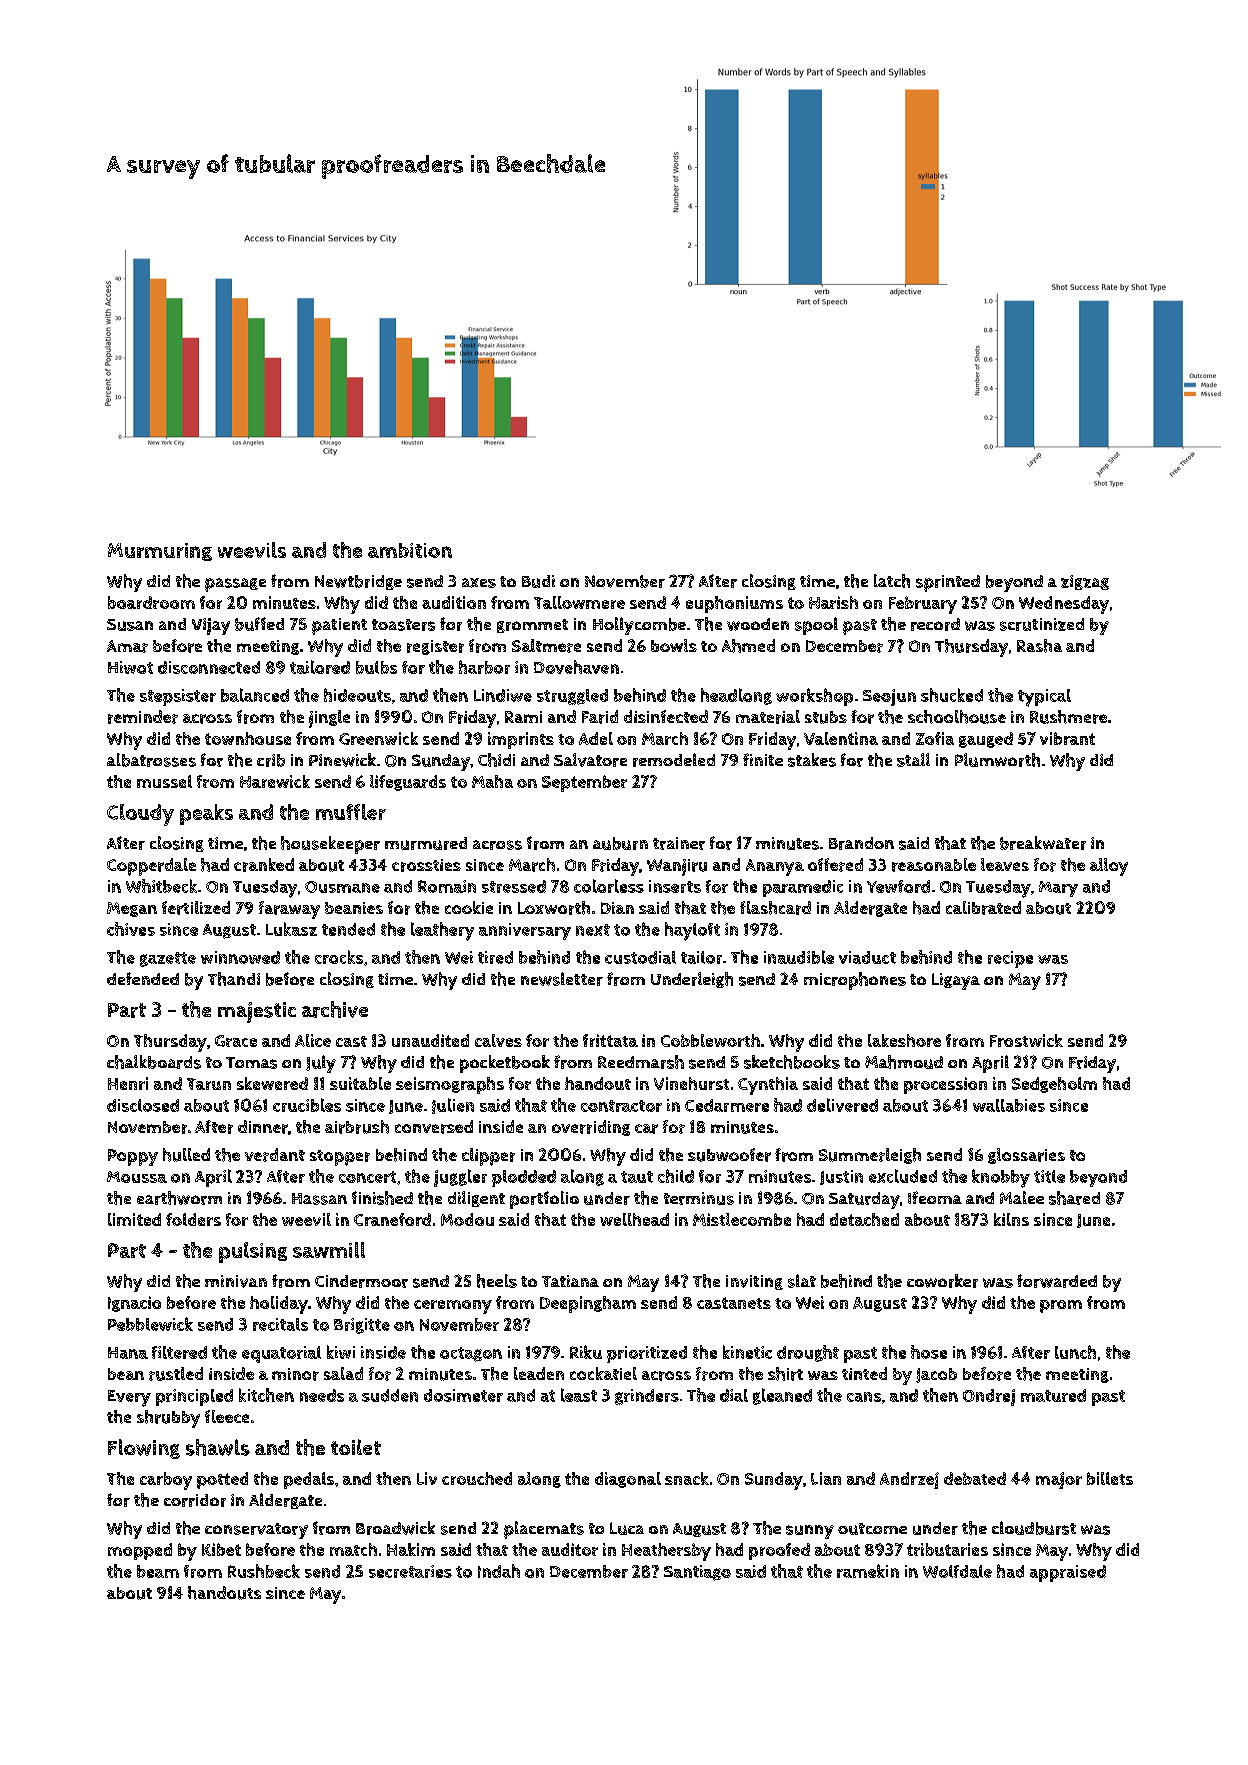 The height and width of the image is (1765, 1248). I want to click on Brandon, so click(861, 843).
